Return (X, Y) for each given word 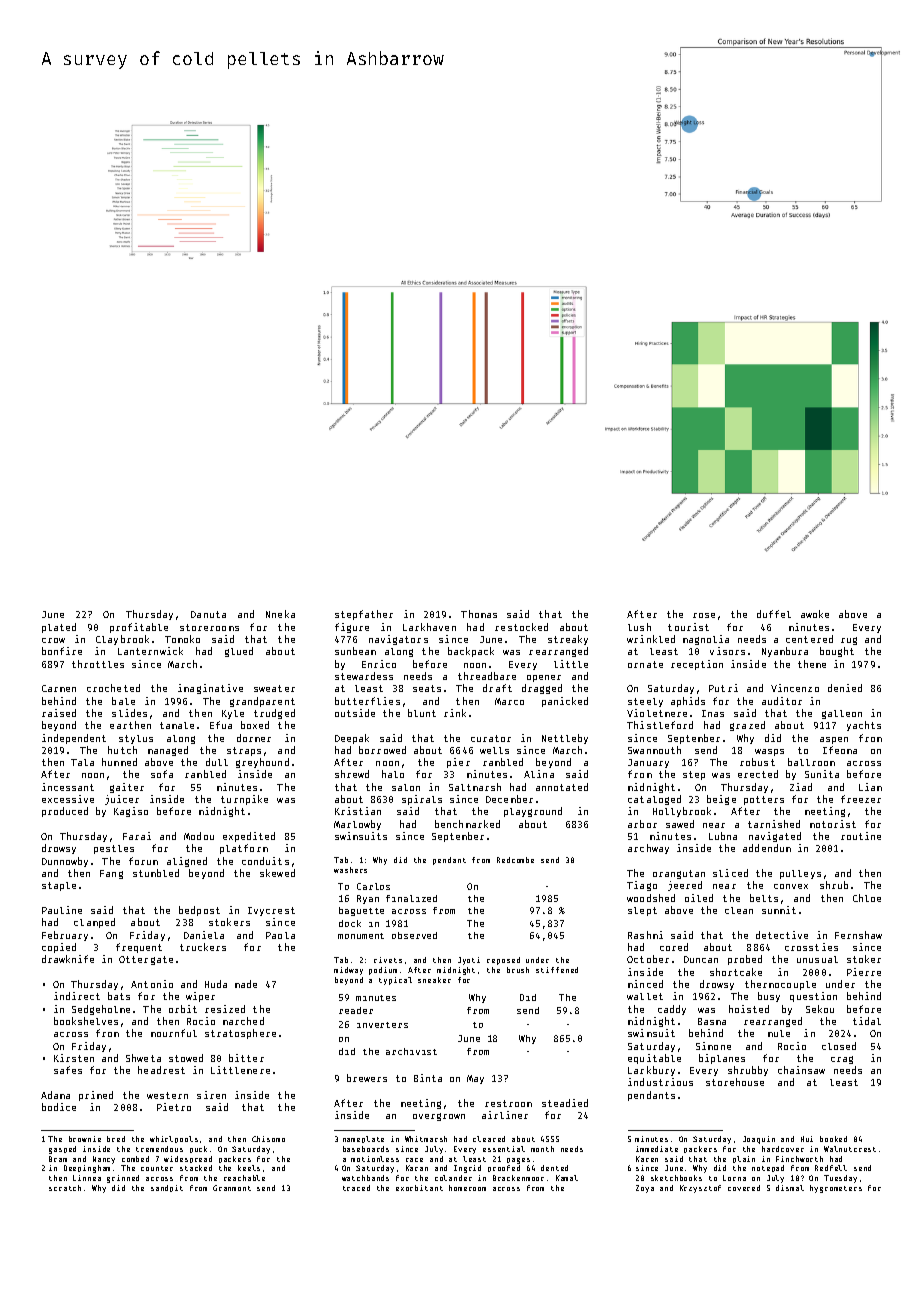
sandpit (167, 1188)
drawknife (68, 959)
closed (839, 1046)
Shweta (143, 1058)
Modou (199, 836)
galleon (842, 714)
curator (491, 738)
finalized (411, 898)
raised (59, 713)
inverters (382, 1025)
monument (361, 936)
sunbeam (355, 651)
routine (861, 836)
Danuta (208, 614)
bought (837, 652)
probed (745, 960)
